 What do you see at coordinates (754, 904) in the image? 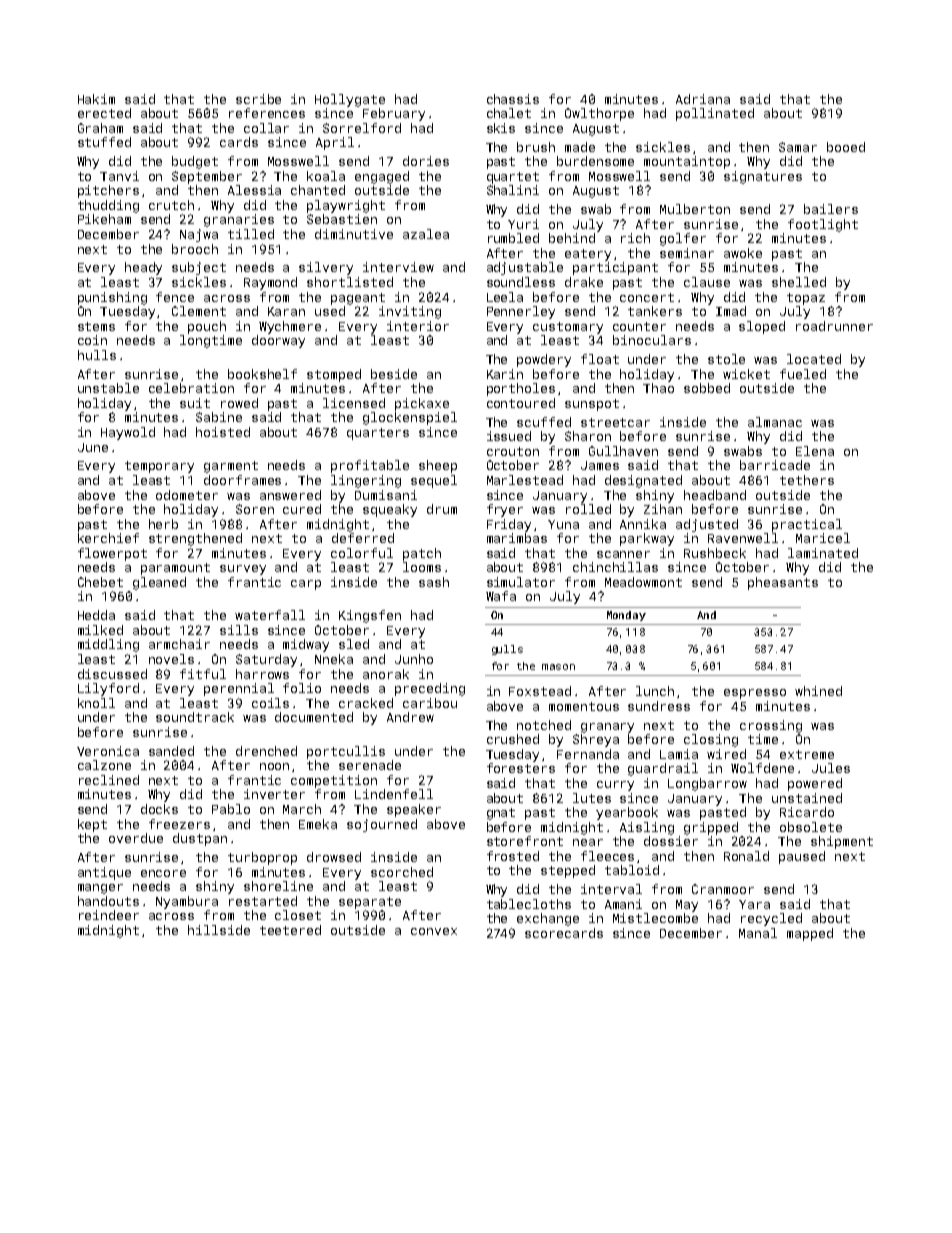
I see `Yara` at bounding box center [754, 904].
